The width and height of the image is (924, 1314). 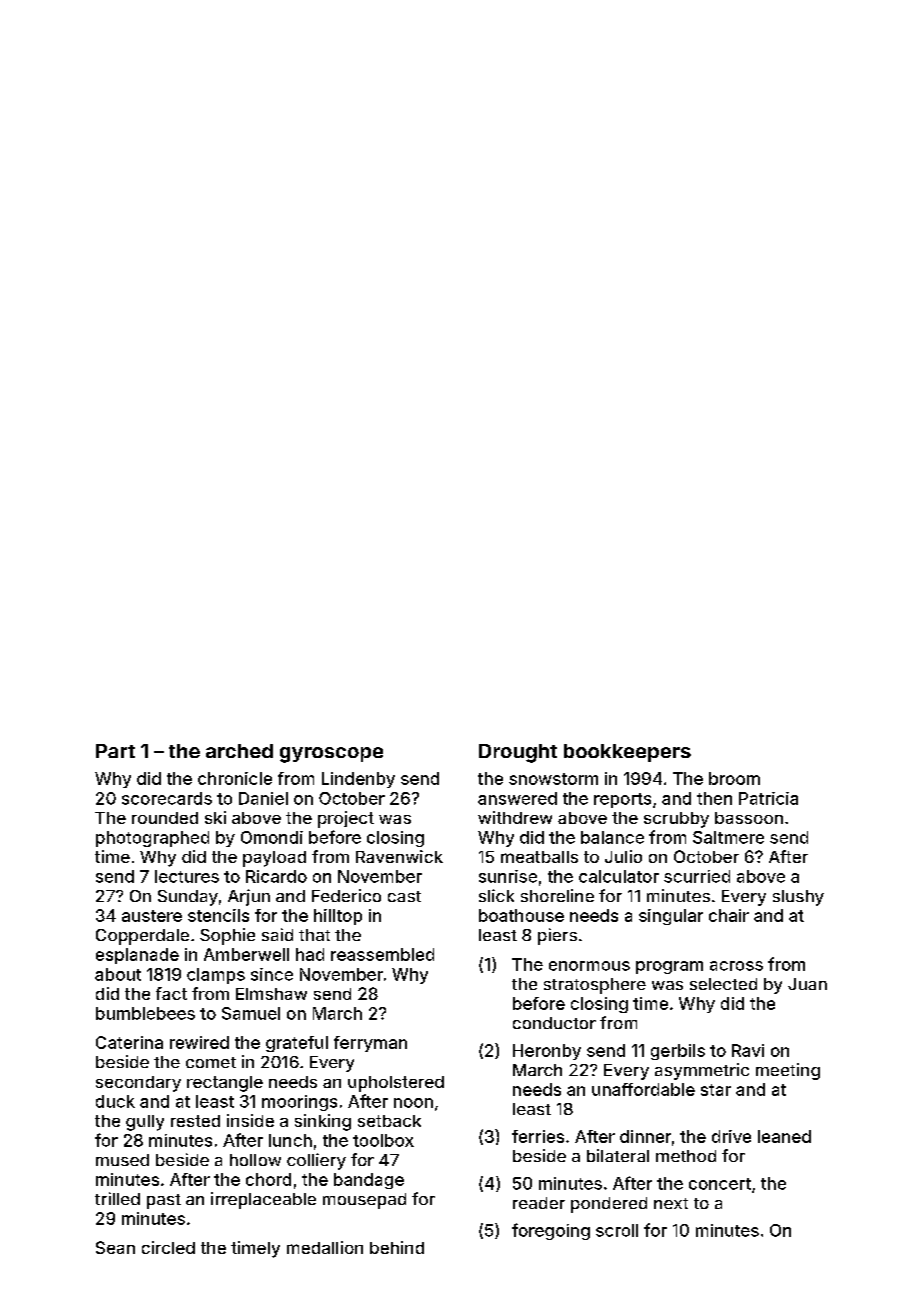 What do you see at coordinates (251, 1013) in the image?
I see `Samuel` at bounding box center [251, 1013].
